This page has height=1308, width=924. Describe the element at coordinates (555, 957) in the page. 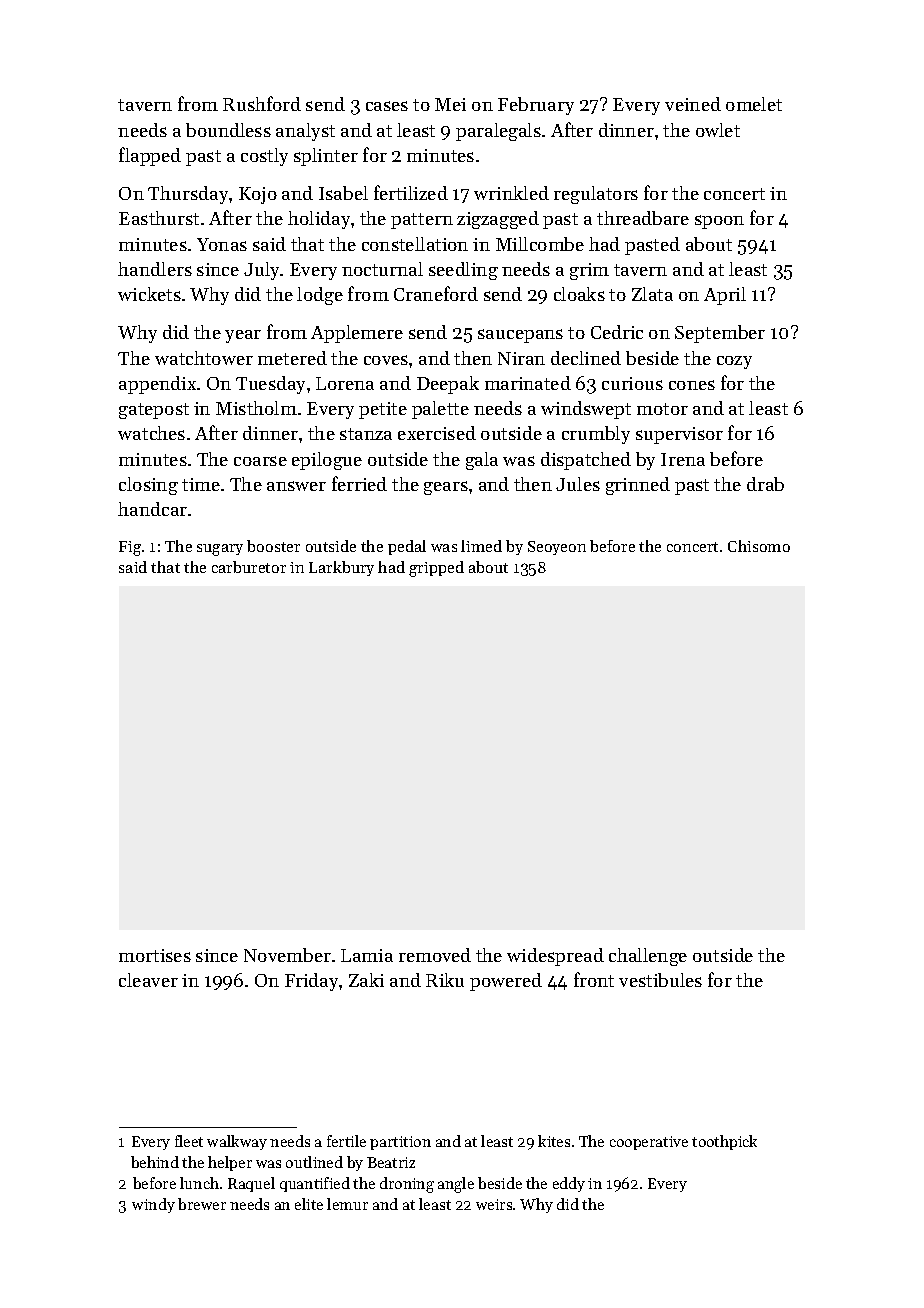

I see `widespread` at that location.
